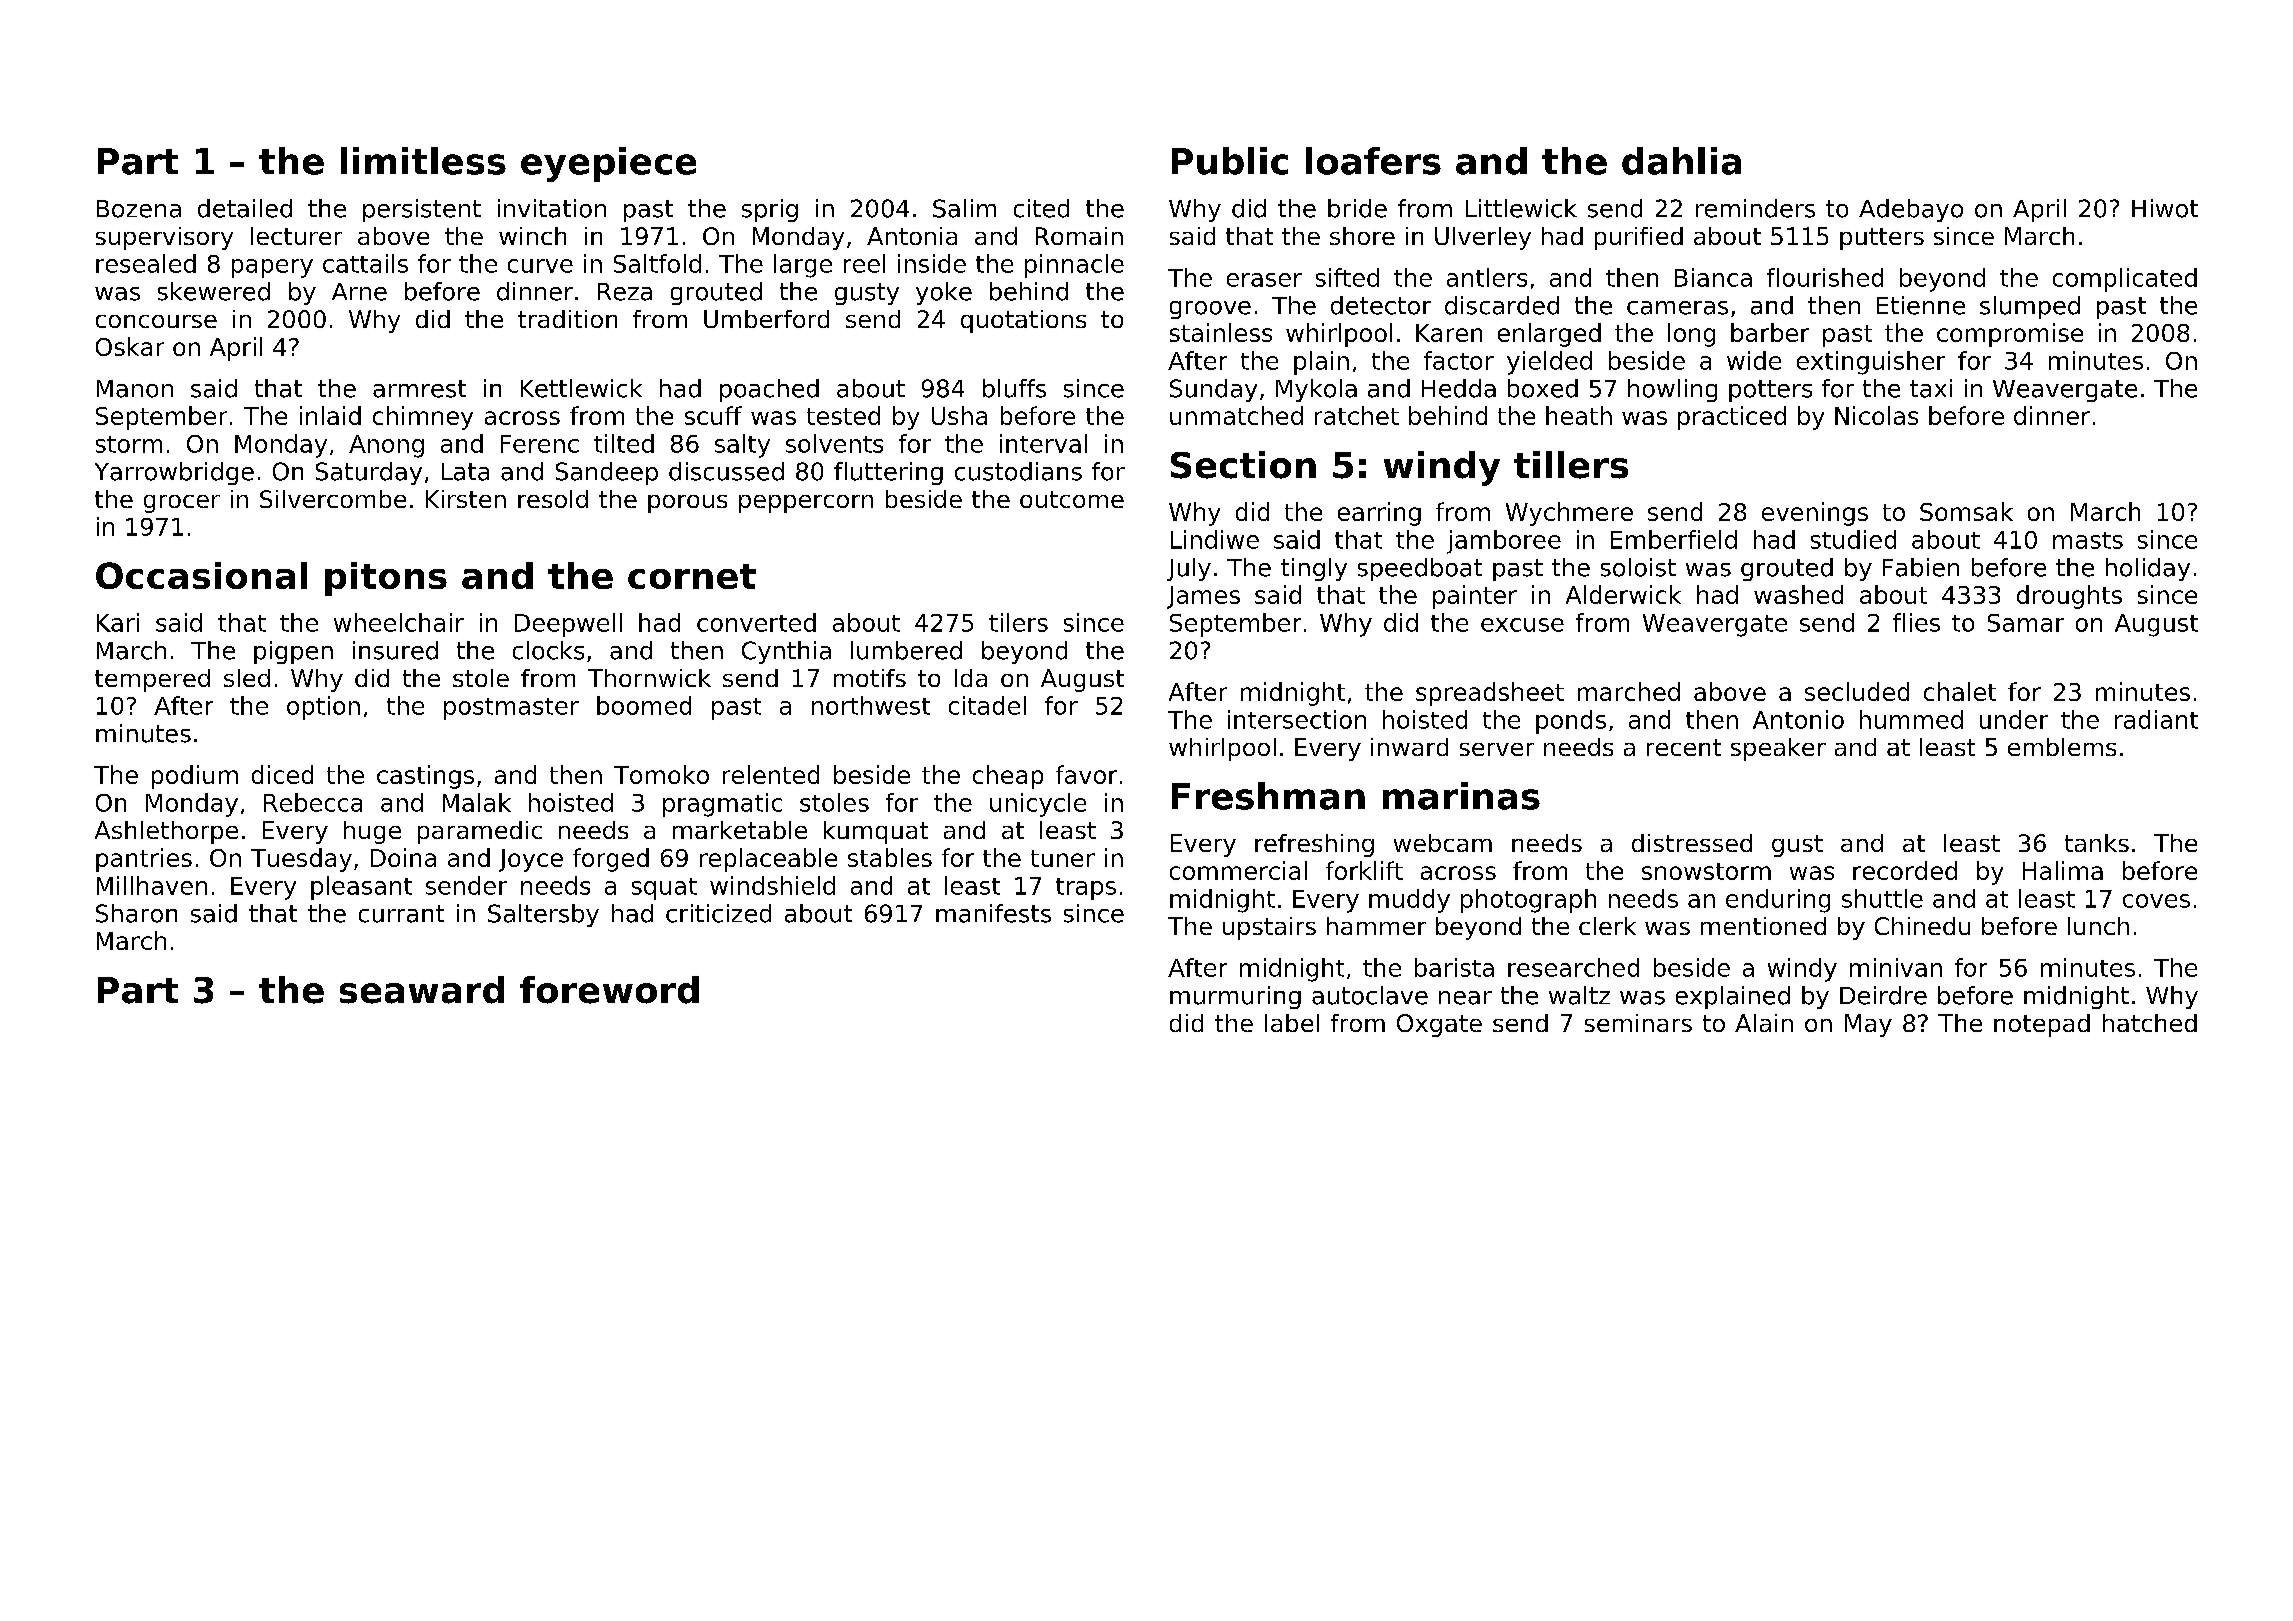  I want to click on seaward, so click(422, 990).
